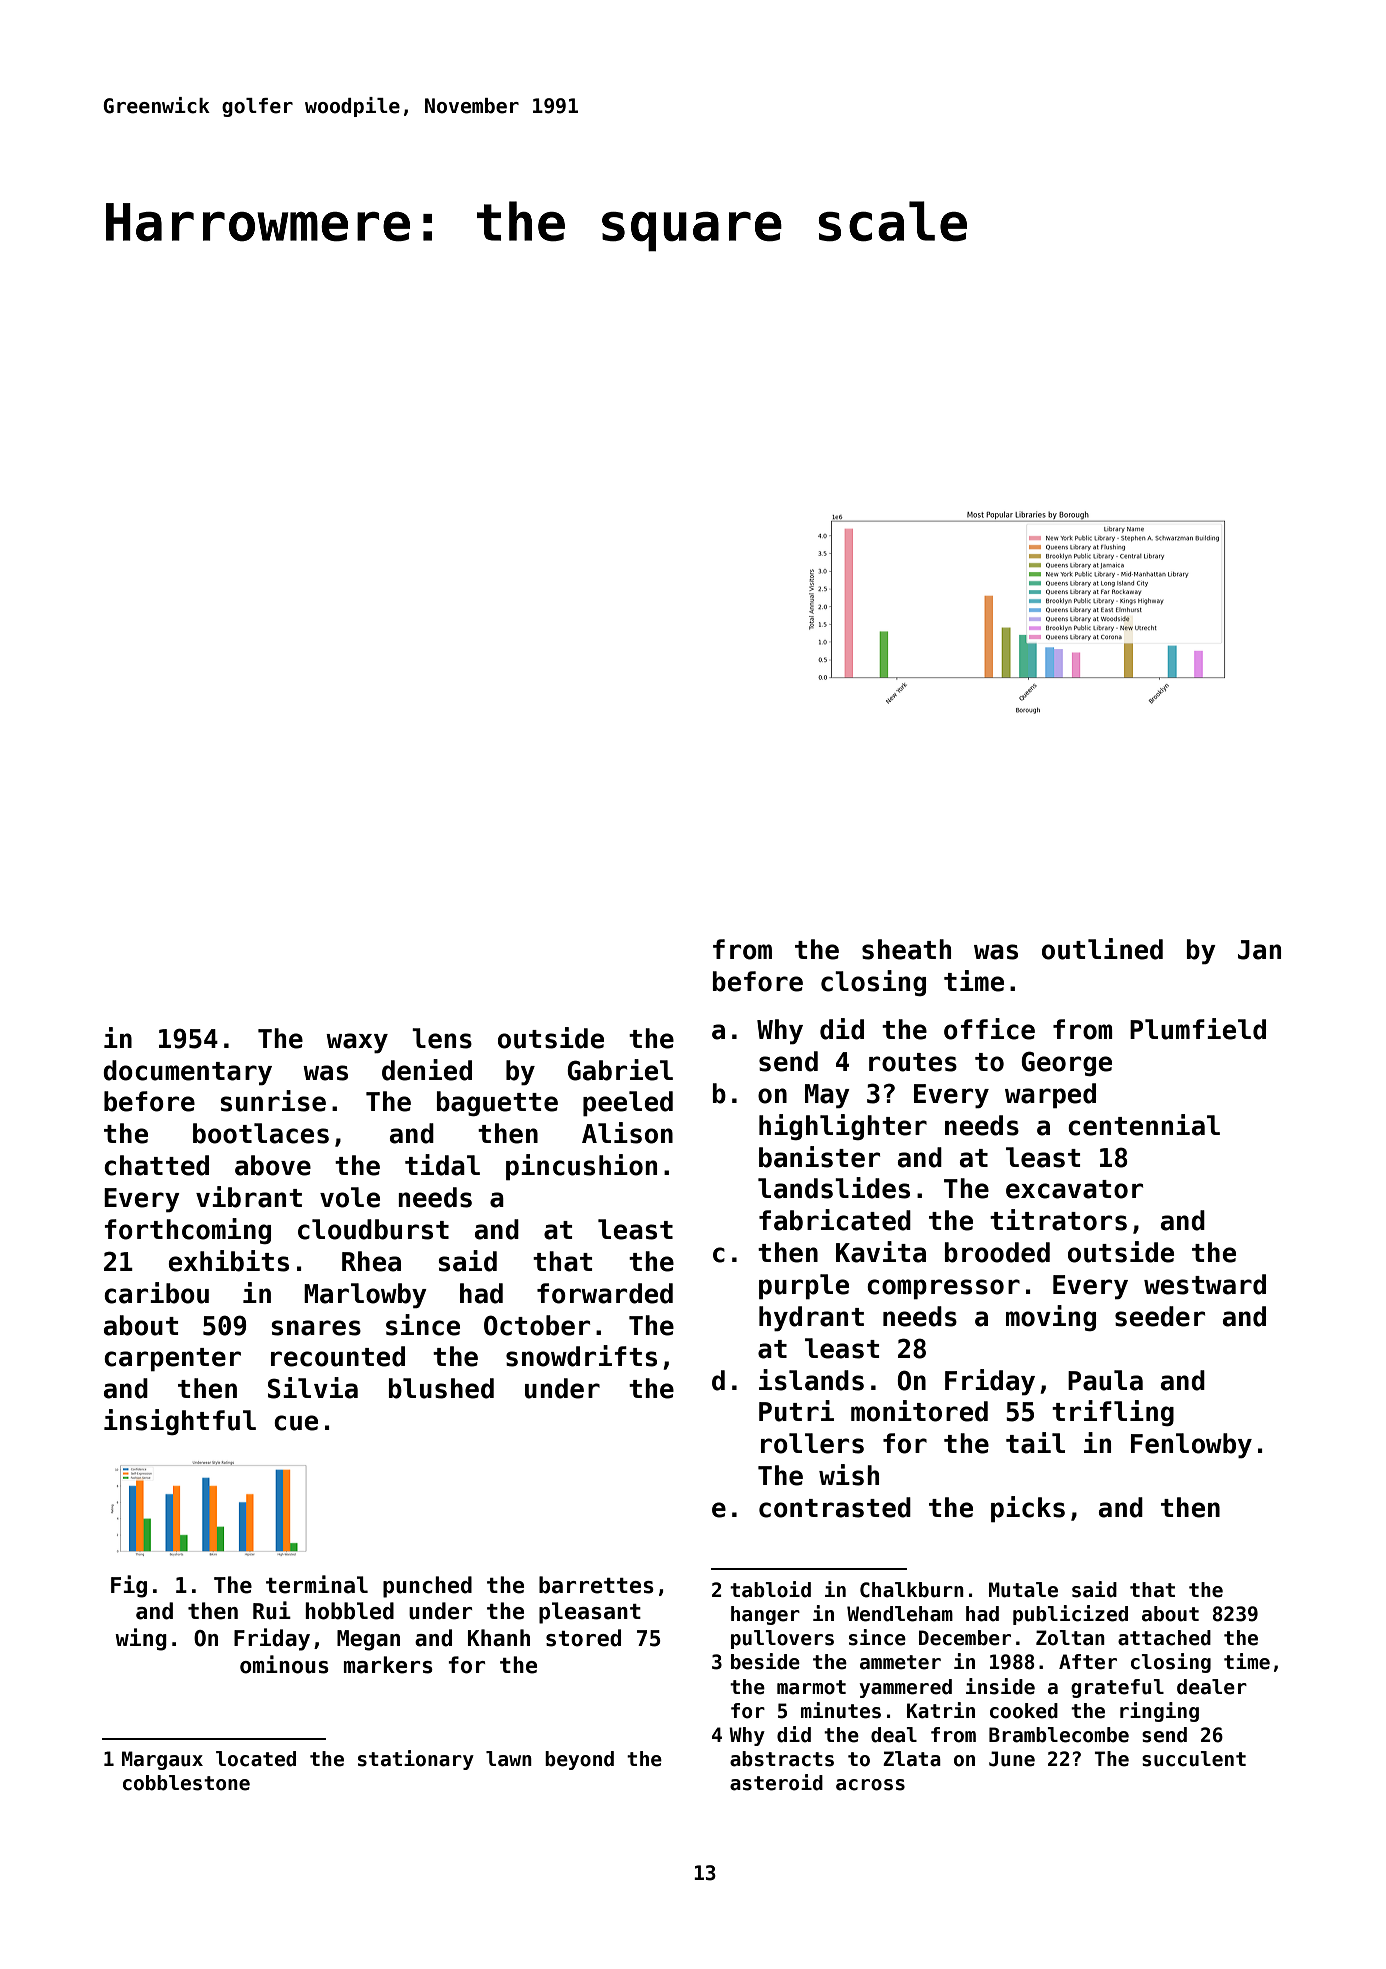  I want to click on snares, so click(316, 1328).
